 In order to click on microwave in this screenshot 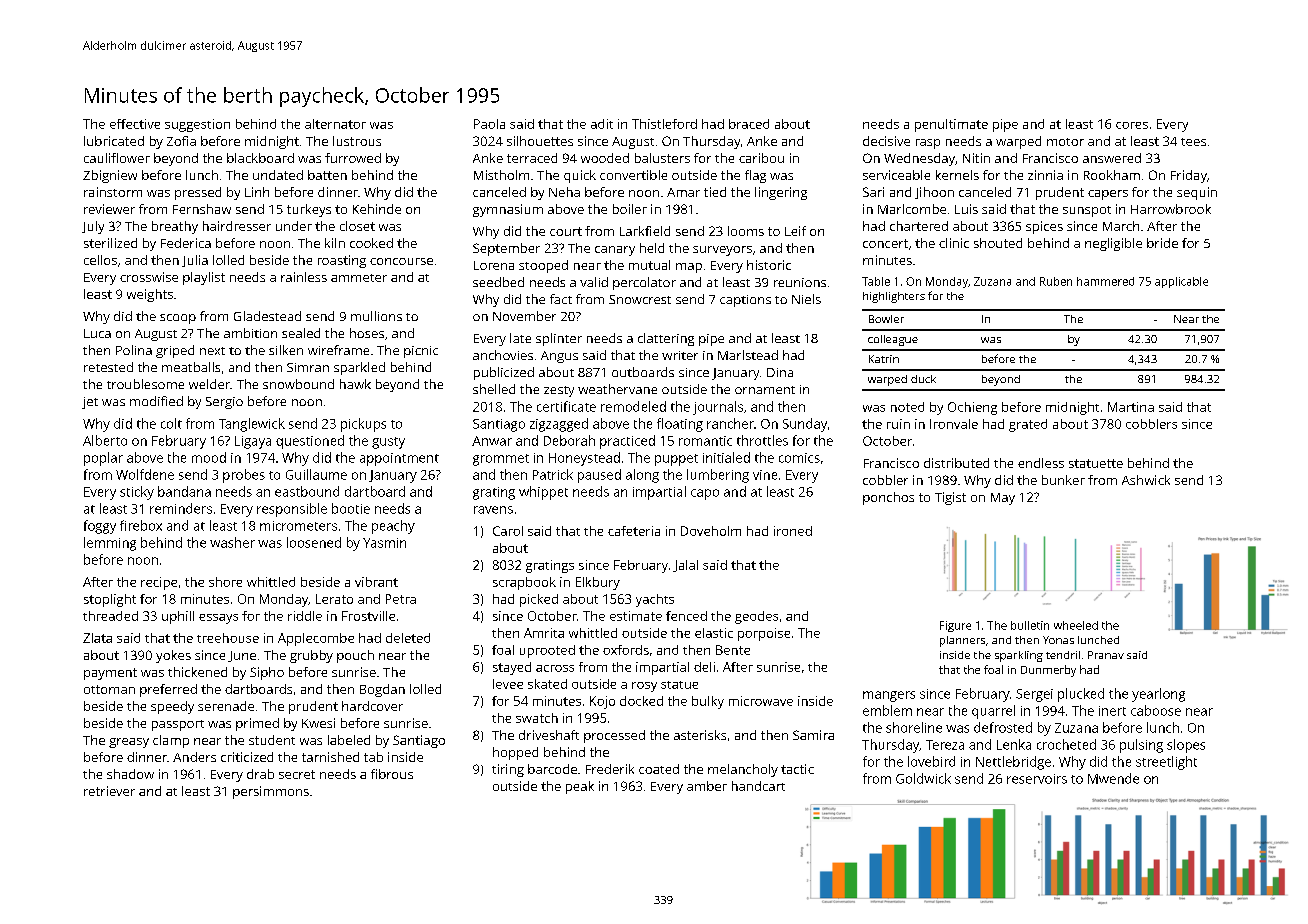, I will do `click(761, 701)`.
